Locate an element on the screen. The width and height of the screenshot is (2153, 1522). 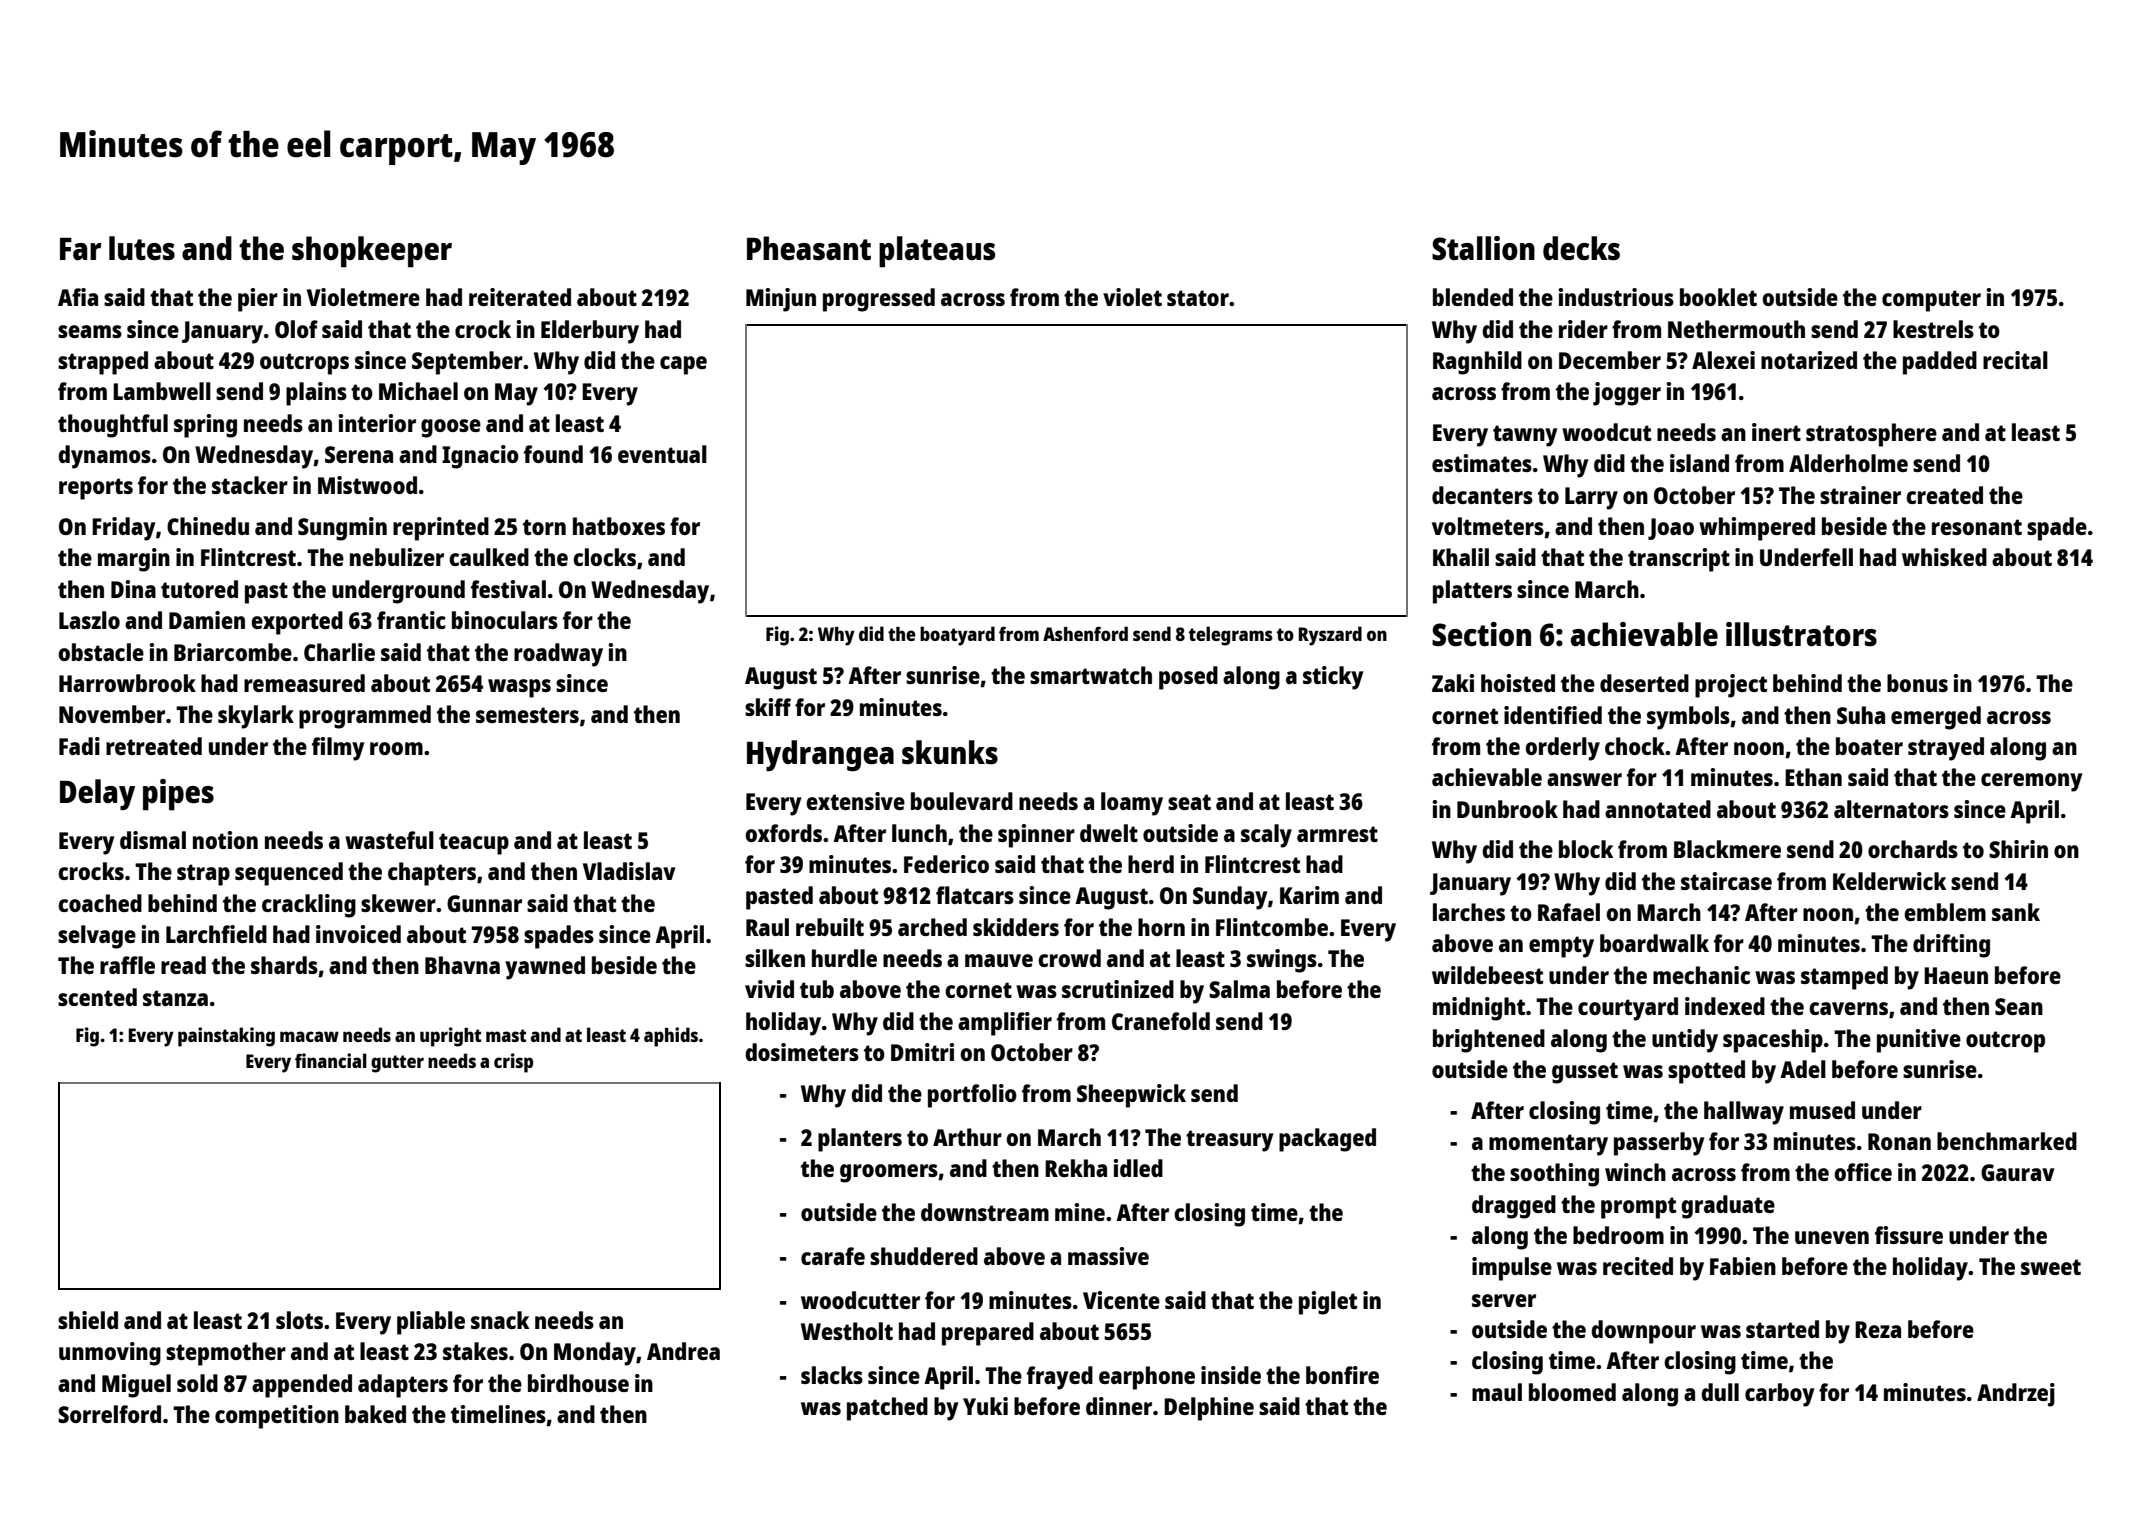
slots is located at coordinates (299, 1320).
